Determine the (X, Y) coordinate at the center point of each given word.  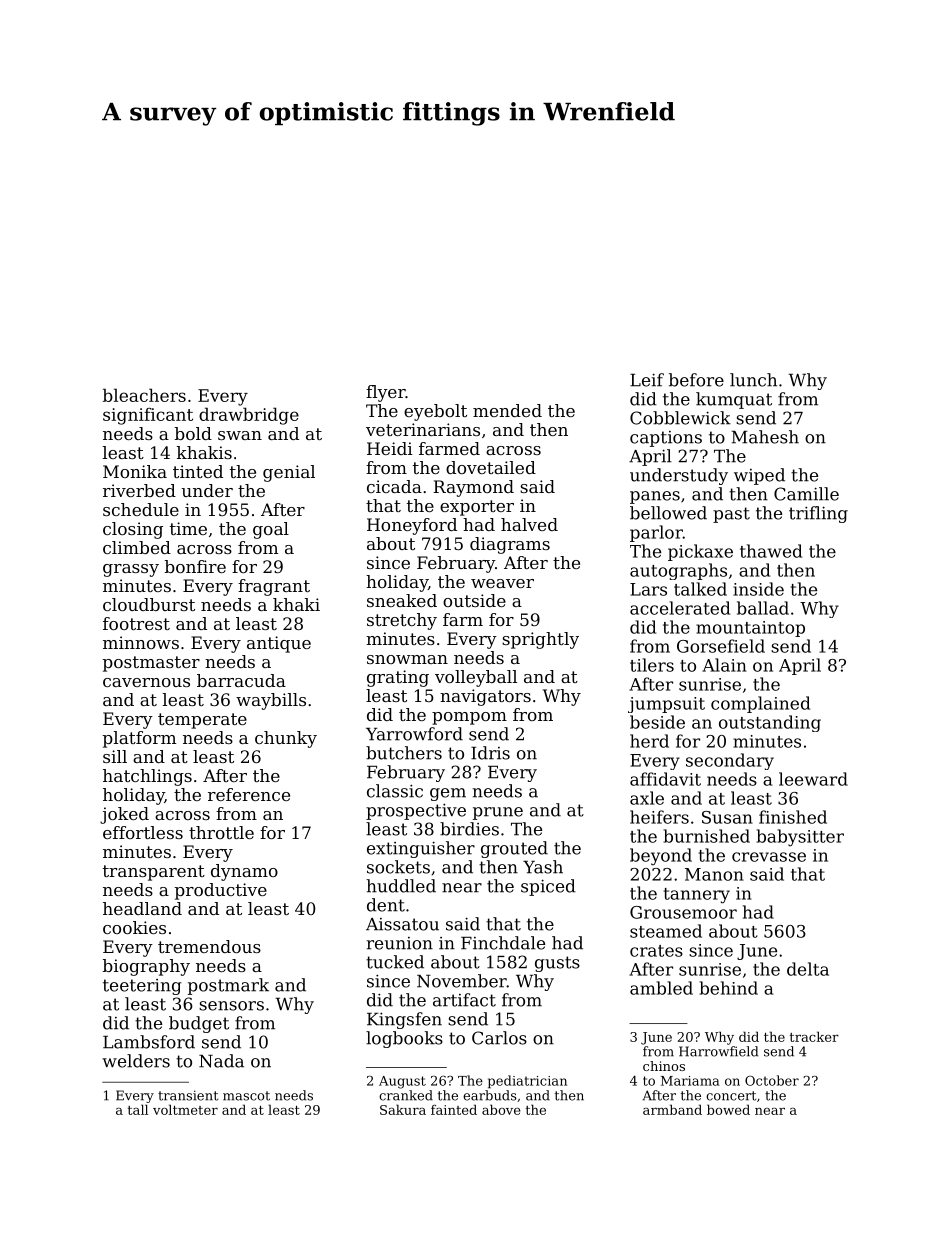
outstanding (770, 723)
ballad (763, 608)
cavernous (146, 682)
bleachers (144, 395)
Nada (221, 1061)
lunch (753, 380)
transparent (154, 873)
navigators (485, 697)
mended (507, 410)
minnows (141, 642)
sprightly (540, 640)
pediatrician (527, 1082)
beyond (661, 857)
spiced (548, 887)
